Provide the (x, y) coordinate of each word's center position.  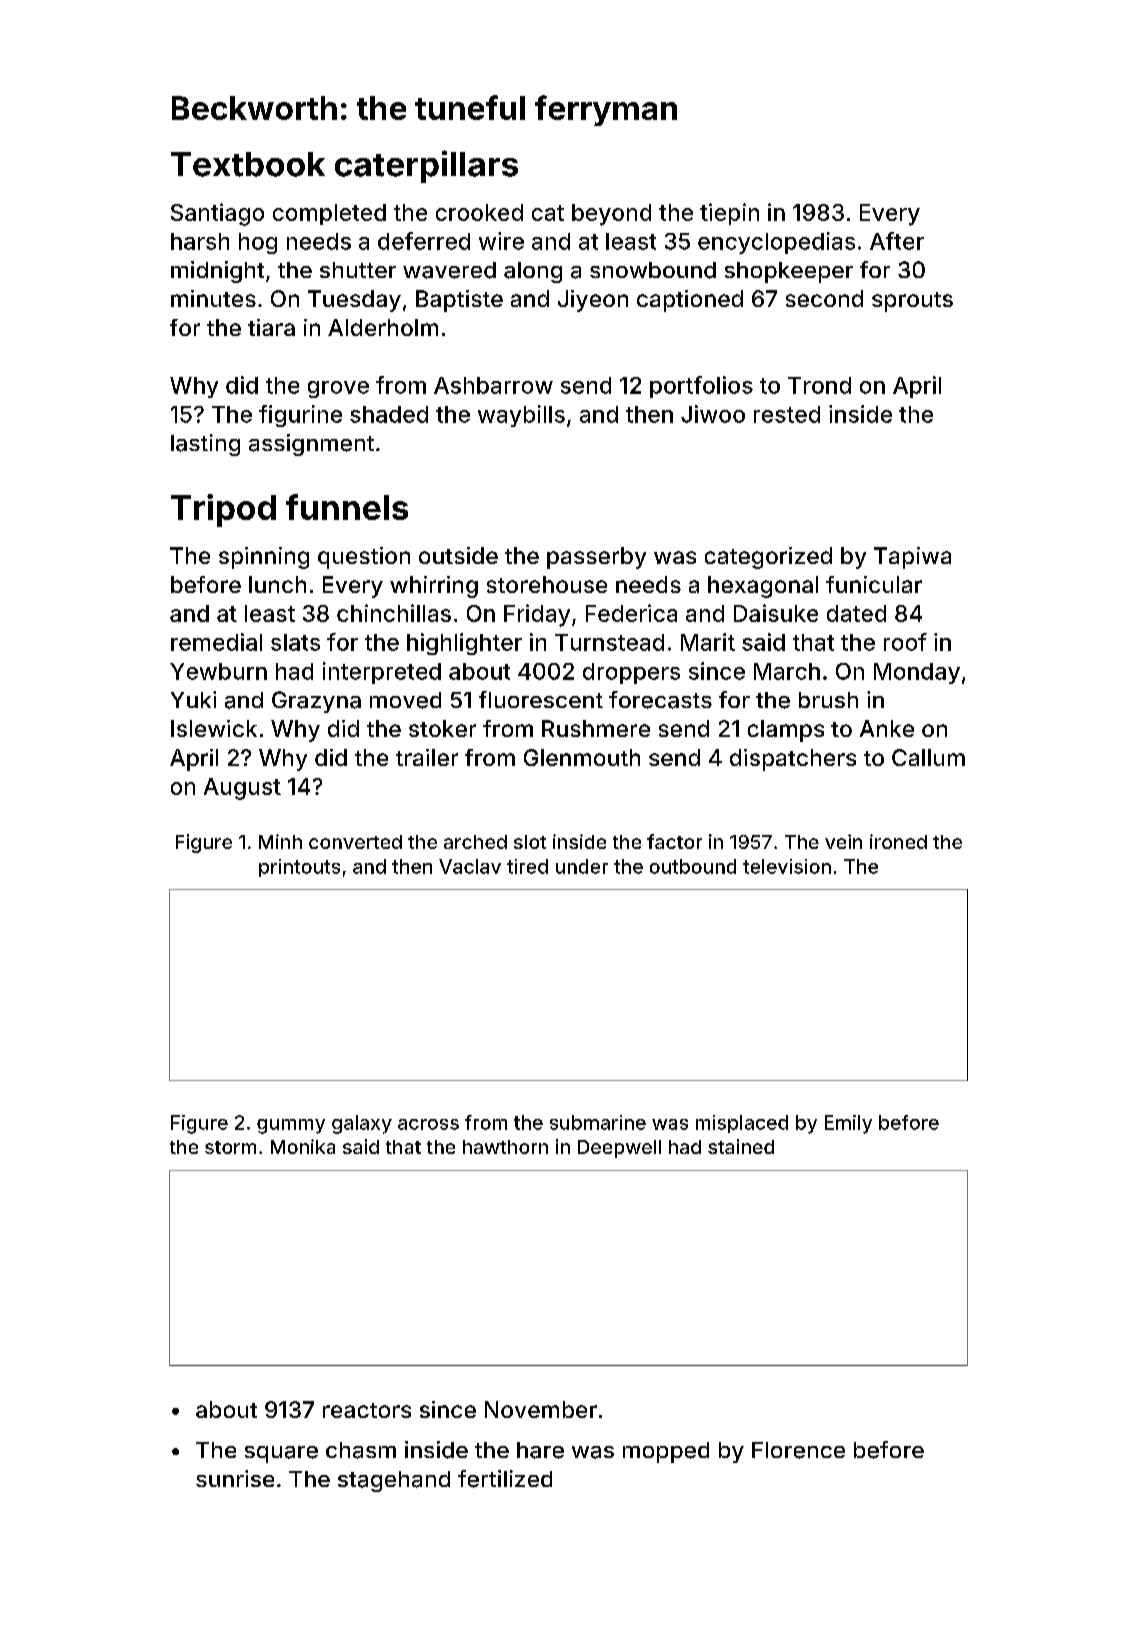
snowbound (653, 270)
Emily (848, 1124)
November (541, 1409)
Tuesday (354, 301)
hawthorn (505, 1147)
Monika (303, 1146)
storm (230, 1147)
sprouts (912, 302)
